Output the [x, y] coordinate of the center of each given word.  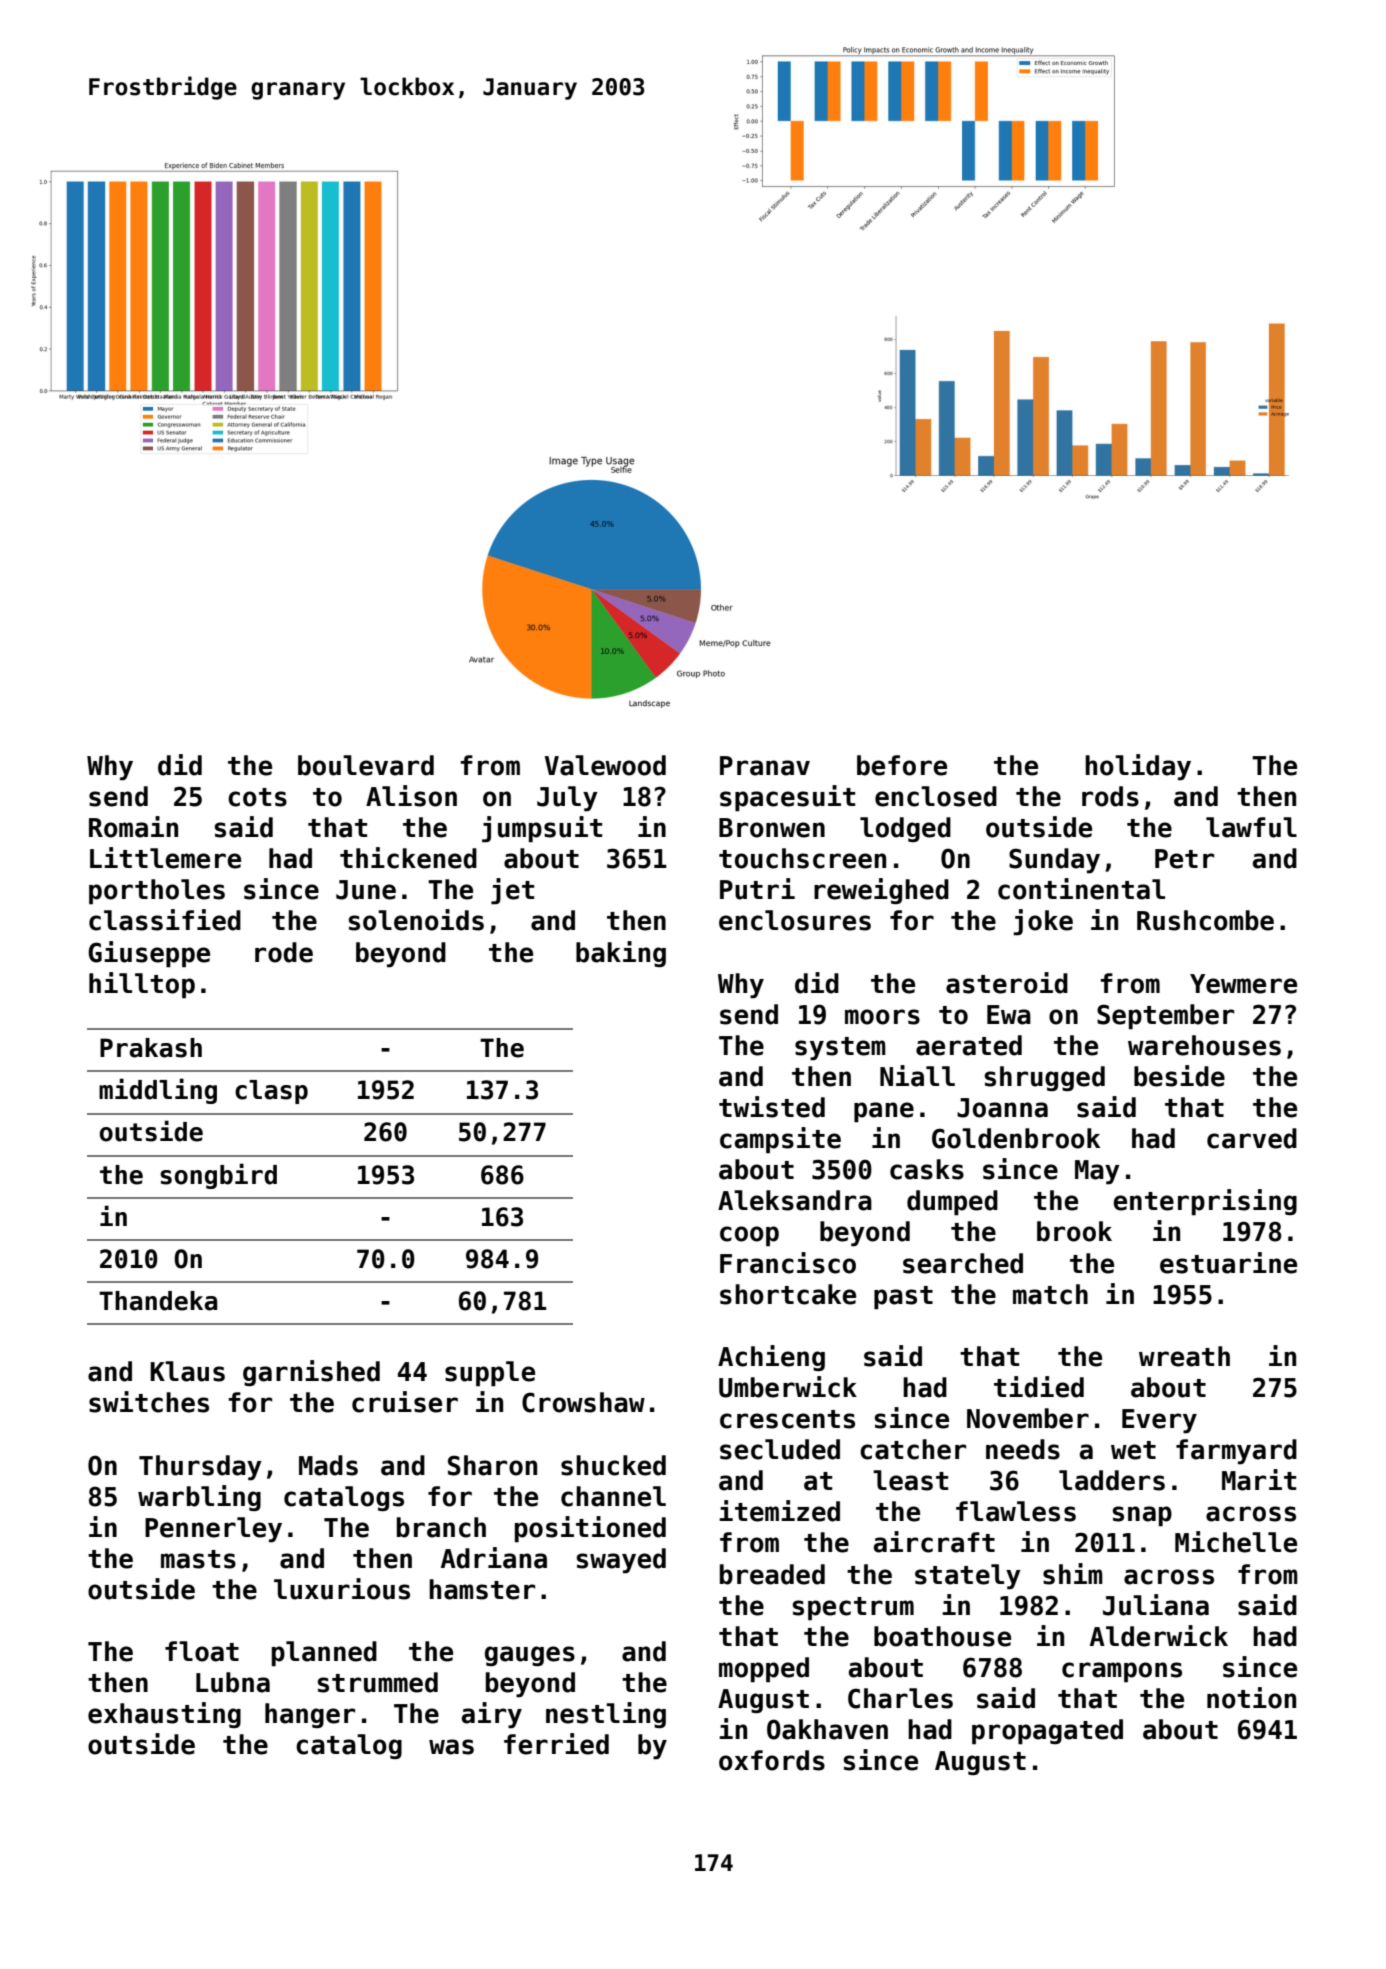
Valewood [605, 765]
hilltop [142, 985]
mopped [764, 1670]
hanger [310, 1715]
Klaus [187, 1371]
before [902, 765]
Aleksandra [795, 1200]
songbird [218, 1176]
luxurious [342, 1589]
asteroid [1007, 983]
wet [1133, 1450]
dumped [952, 1203]
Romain [133, 827]
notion [1251, 1698]
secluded [780, 1449]
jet [512, 891]
